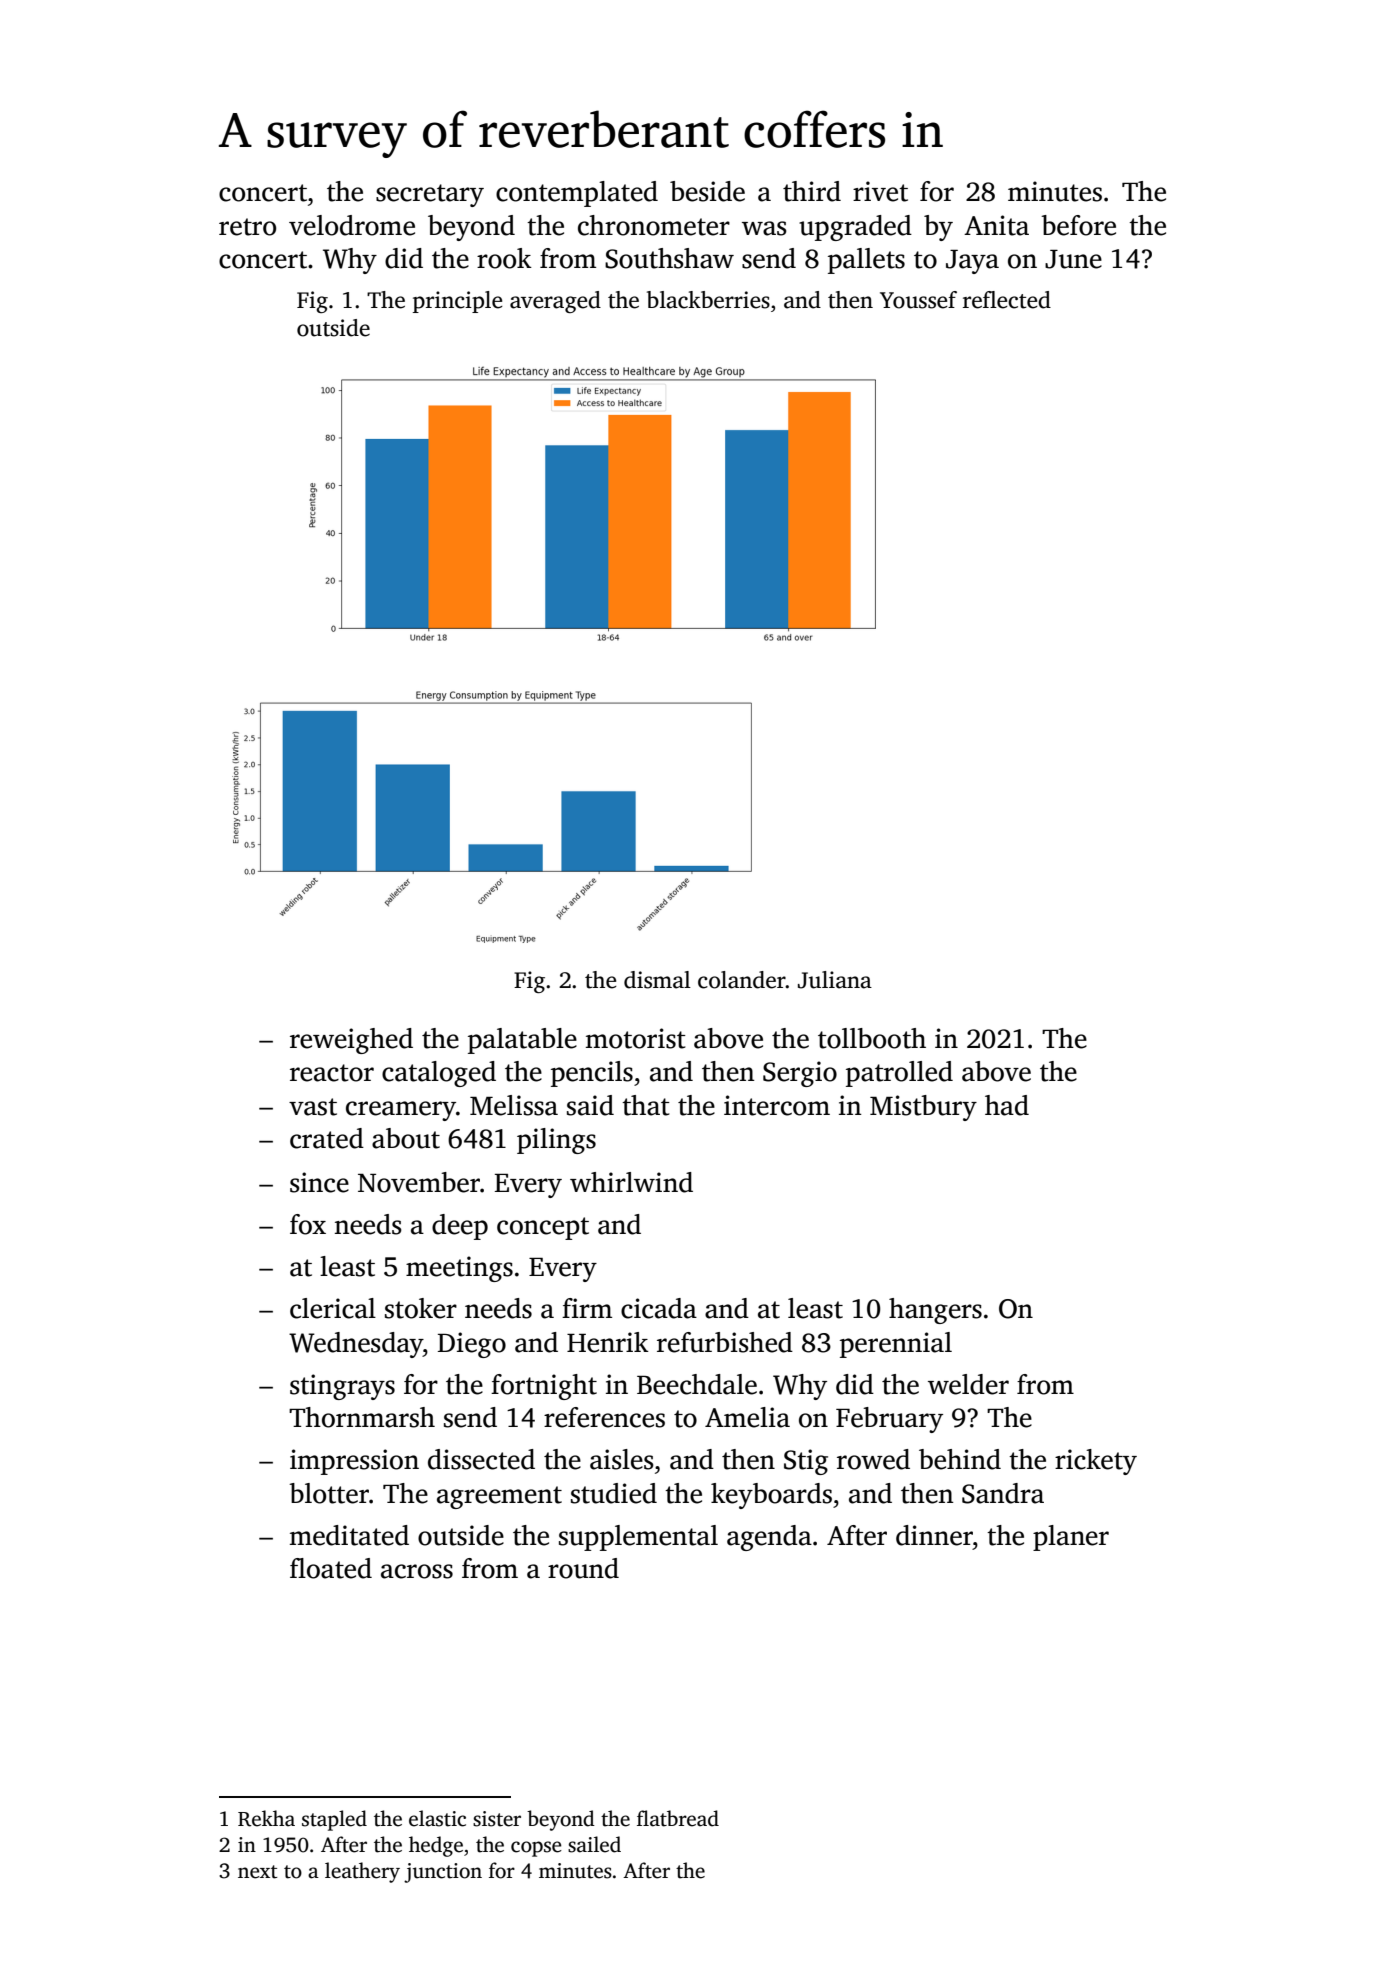 The height and width of the screenshot is (1969, 1386). I want to click on sailed, so click(594, 1844).
